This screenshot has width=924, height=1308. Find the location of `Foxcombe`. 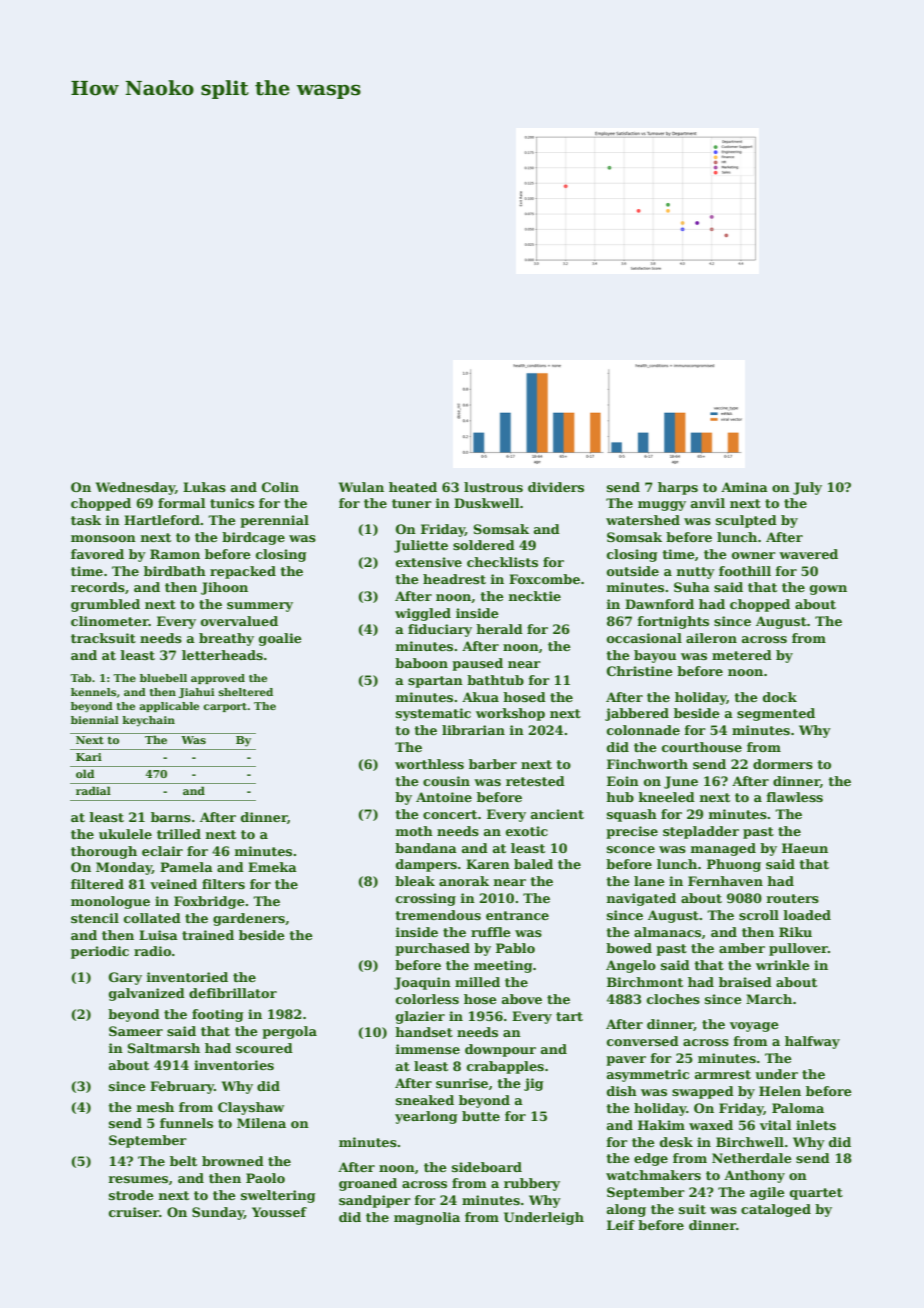

Foxcombe is located at coordinates (544, 579).
